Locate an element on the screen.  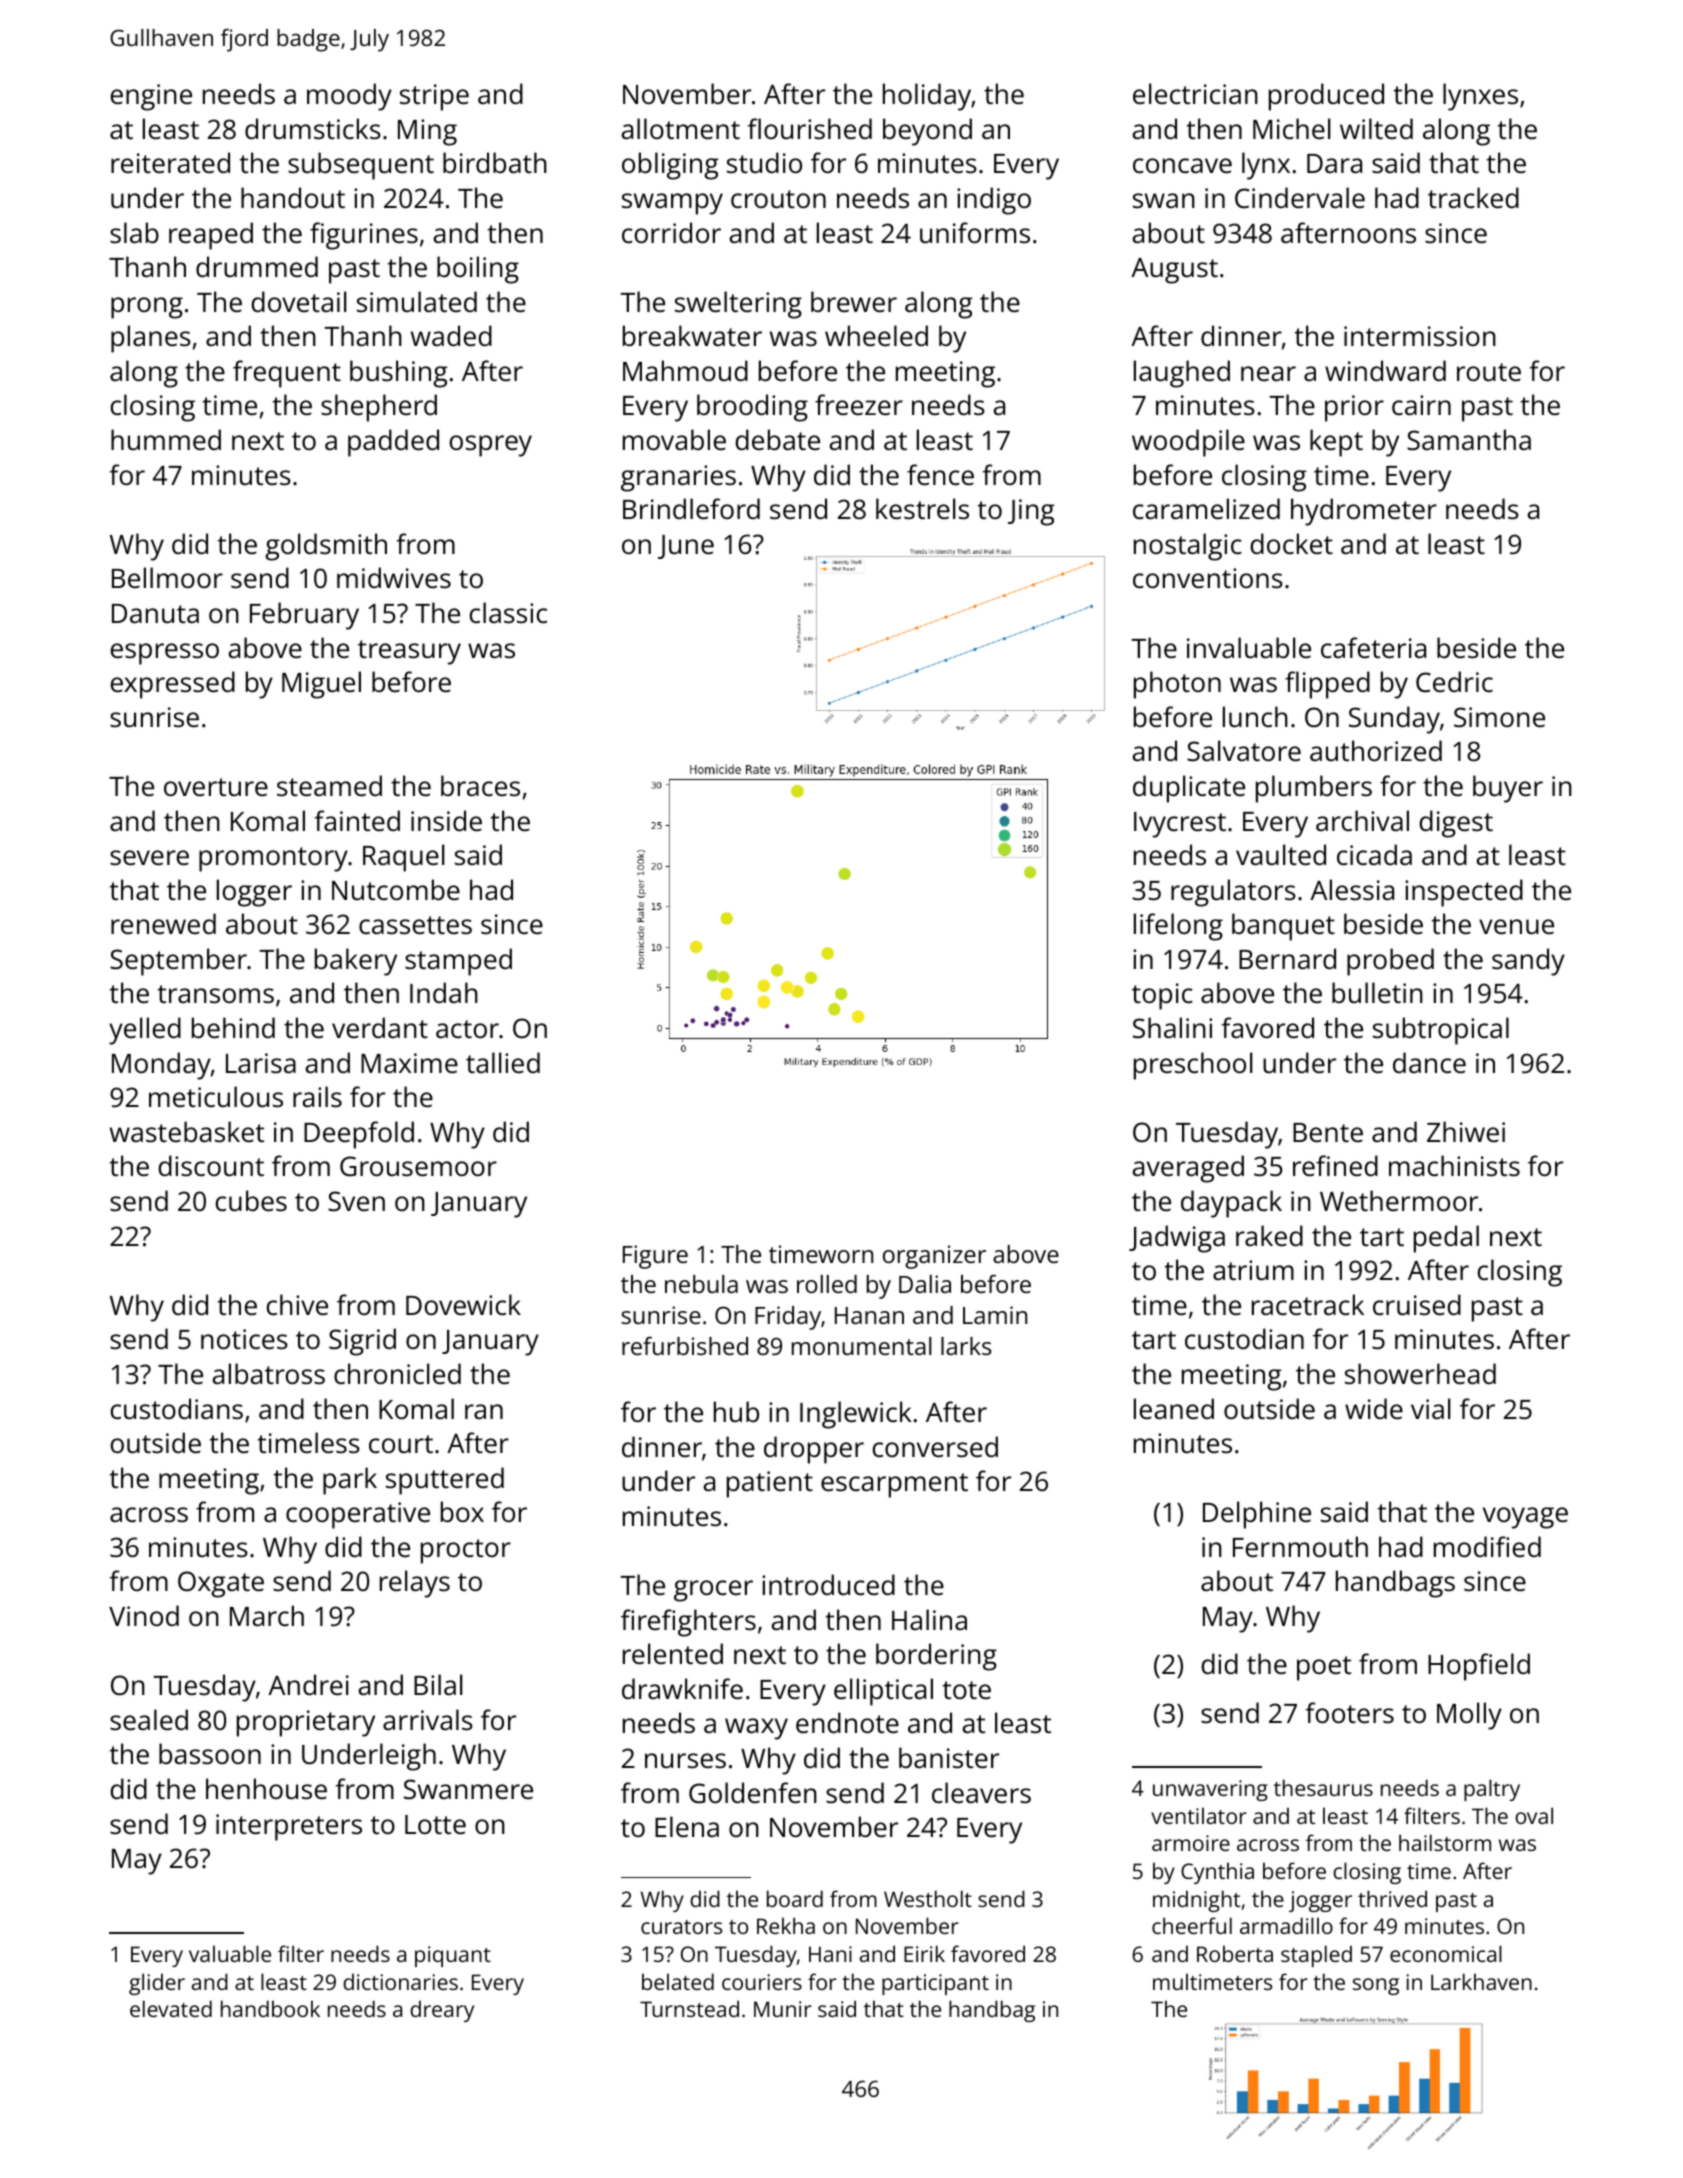
notices is located at coordinates (244, 1339).
